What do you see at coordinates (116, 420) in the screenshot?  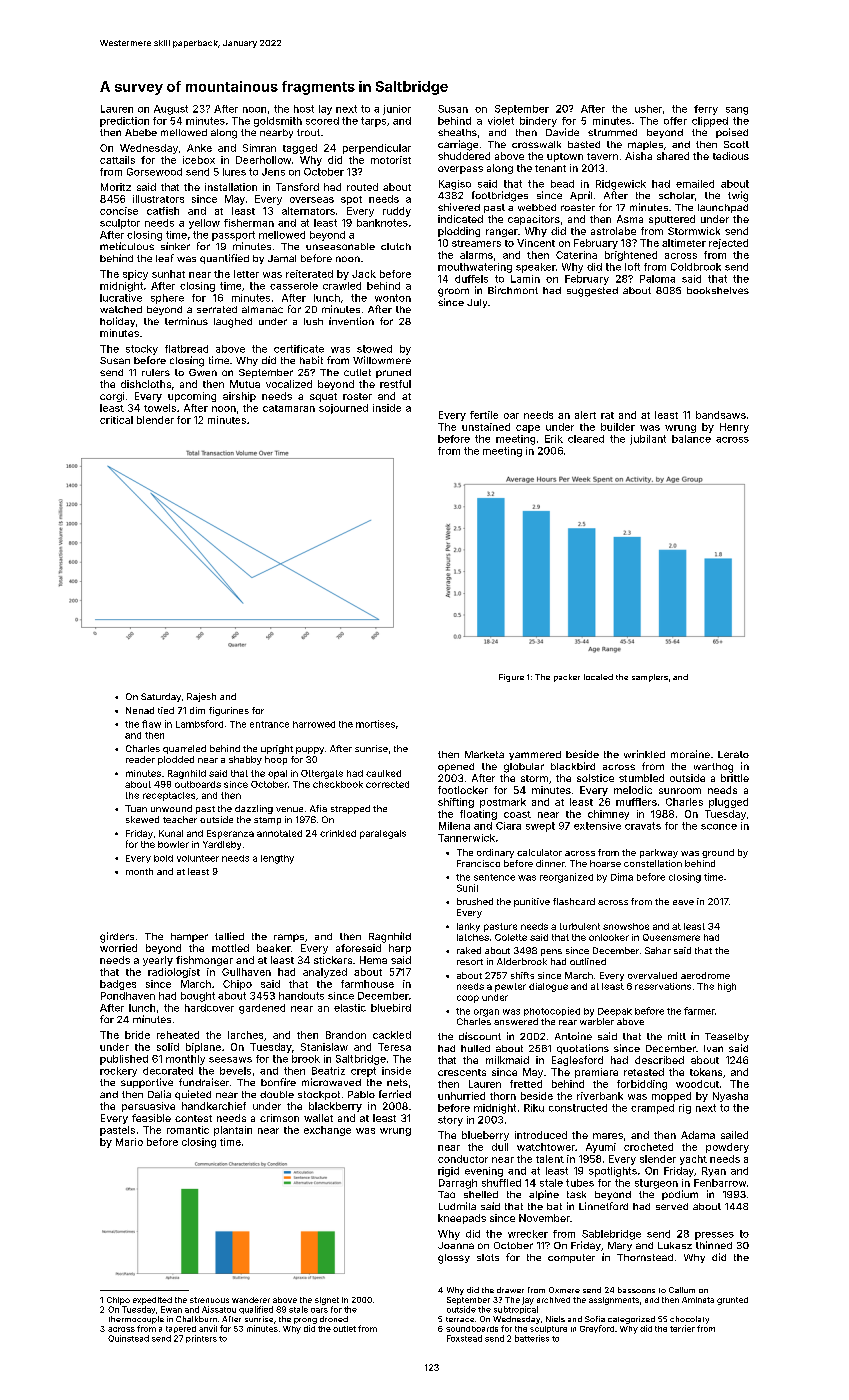 I see `critical` at bounding box center [116, 420].
